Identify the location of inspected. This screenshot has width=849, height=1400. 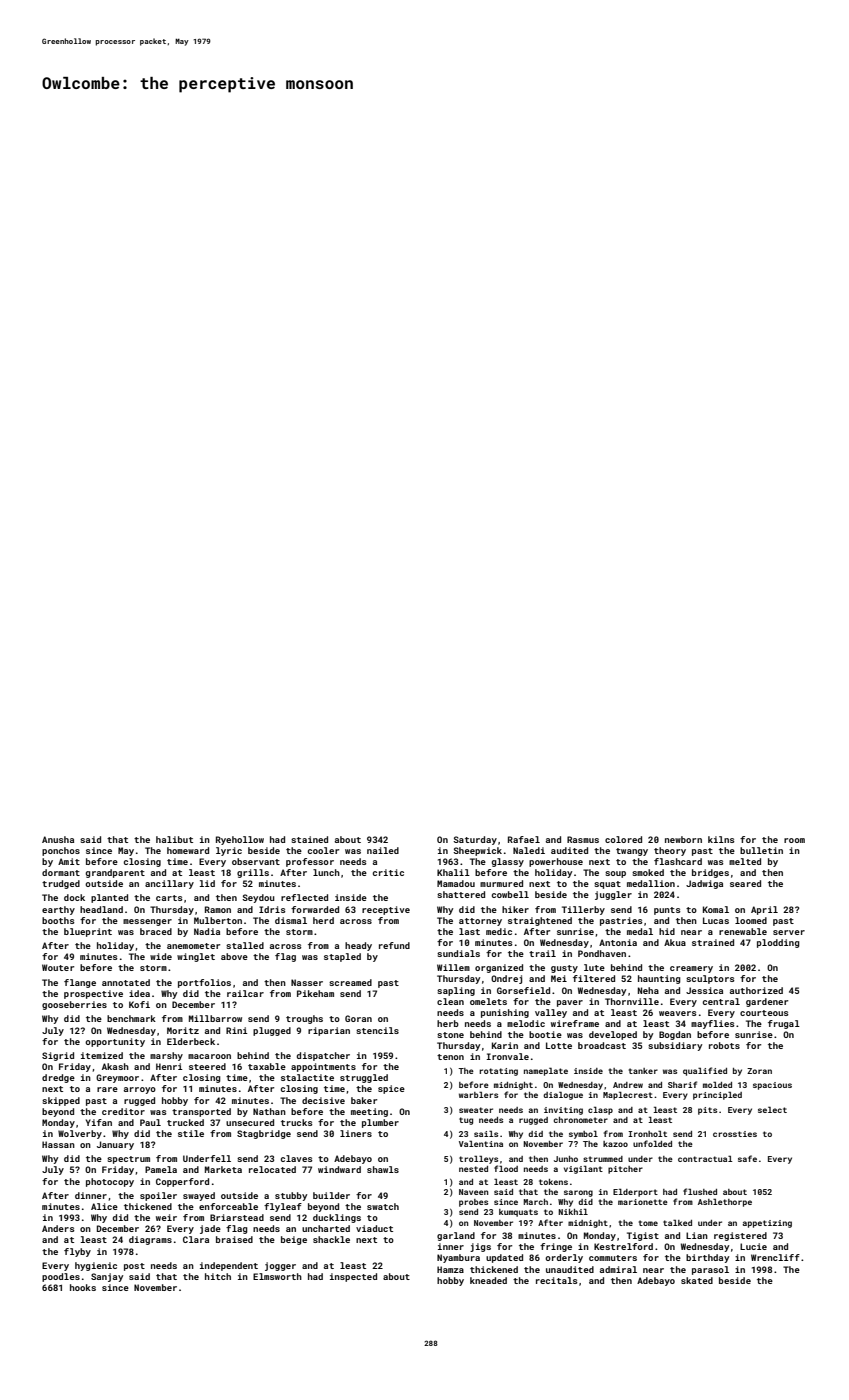
(353, 1277).
